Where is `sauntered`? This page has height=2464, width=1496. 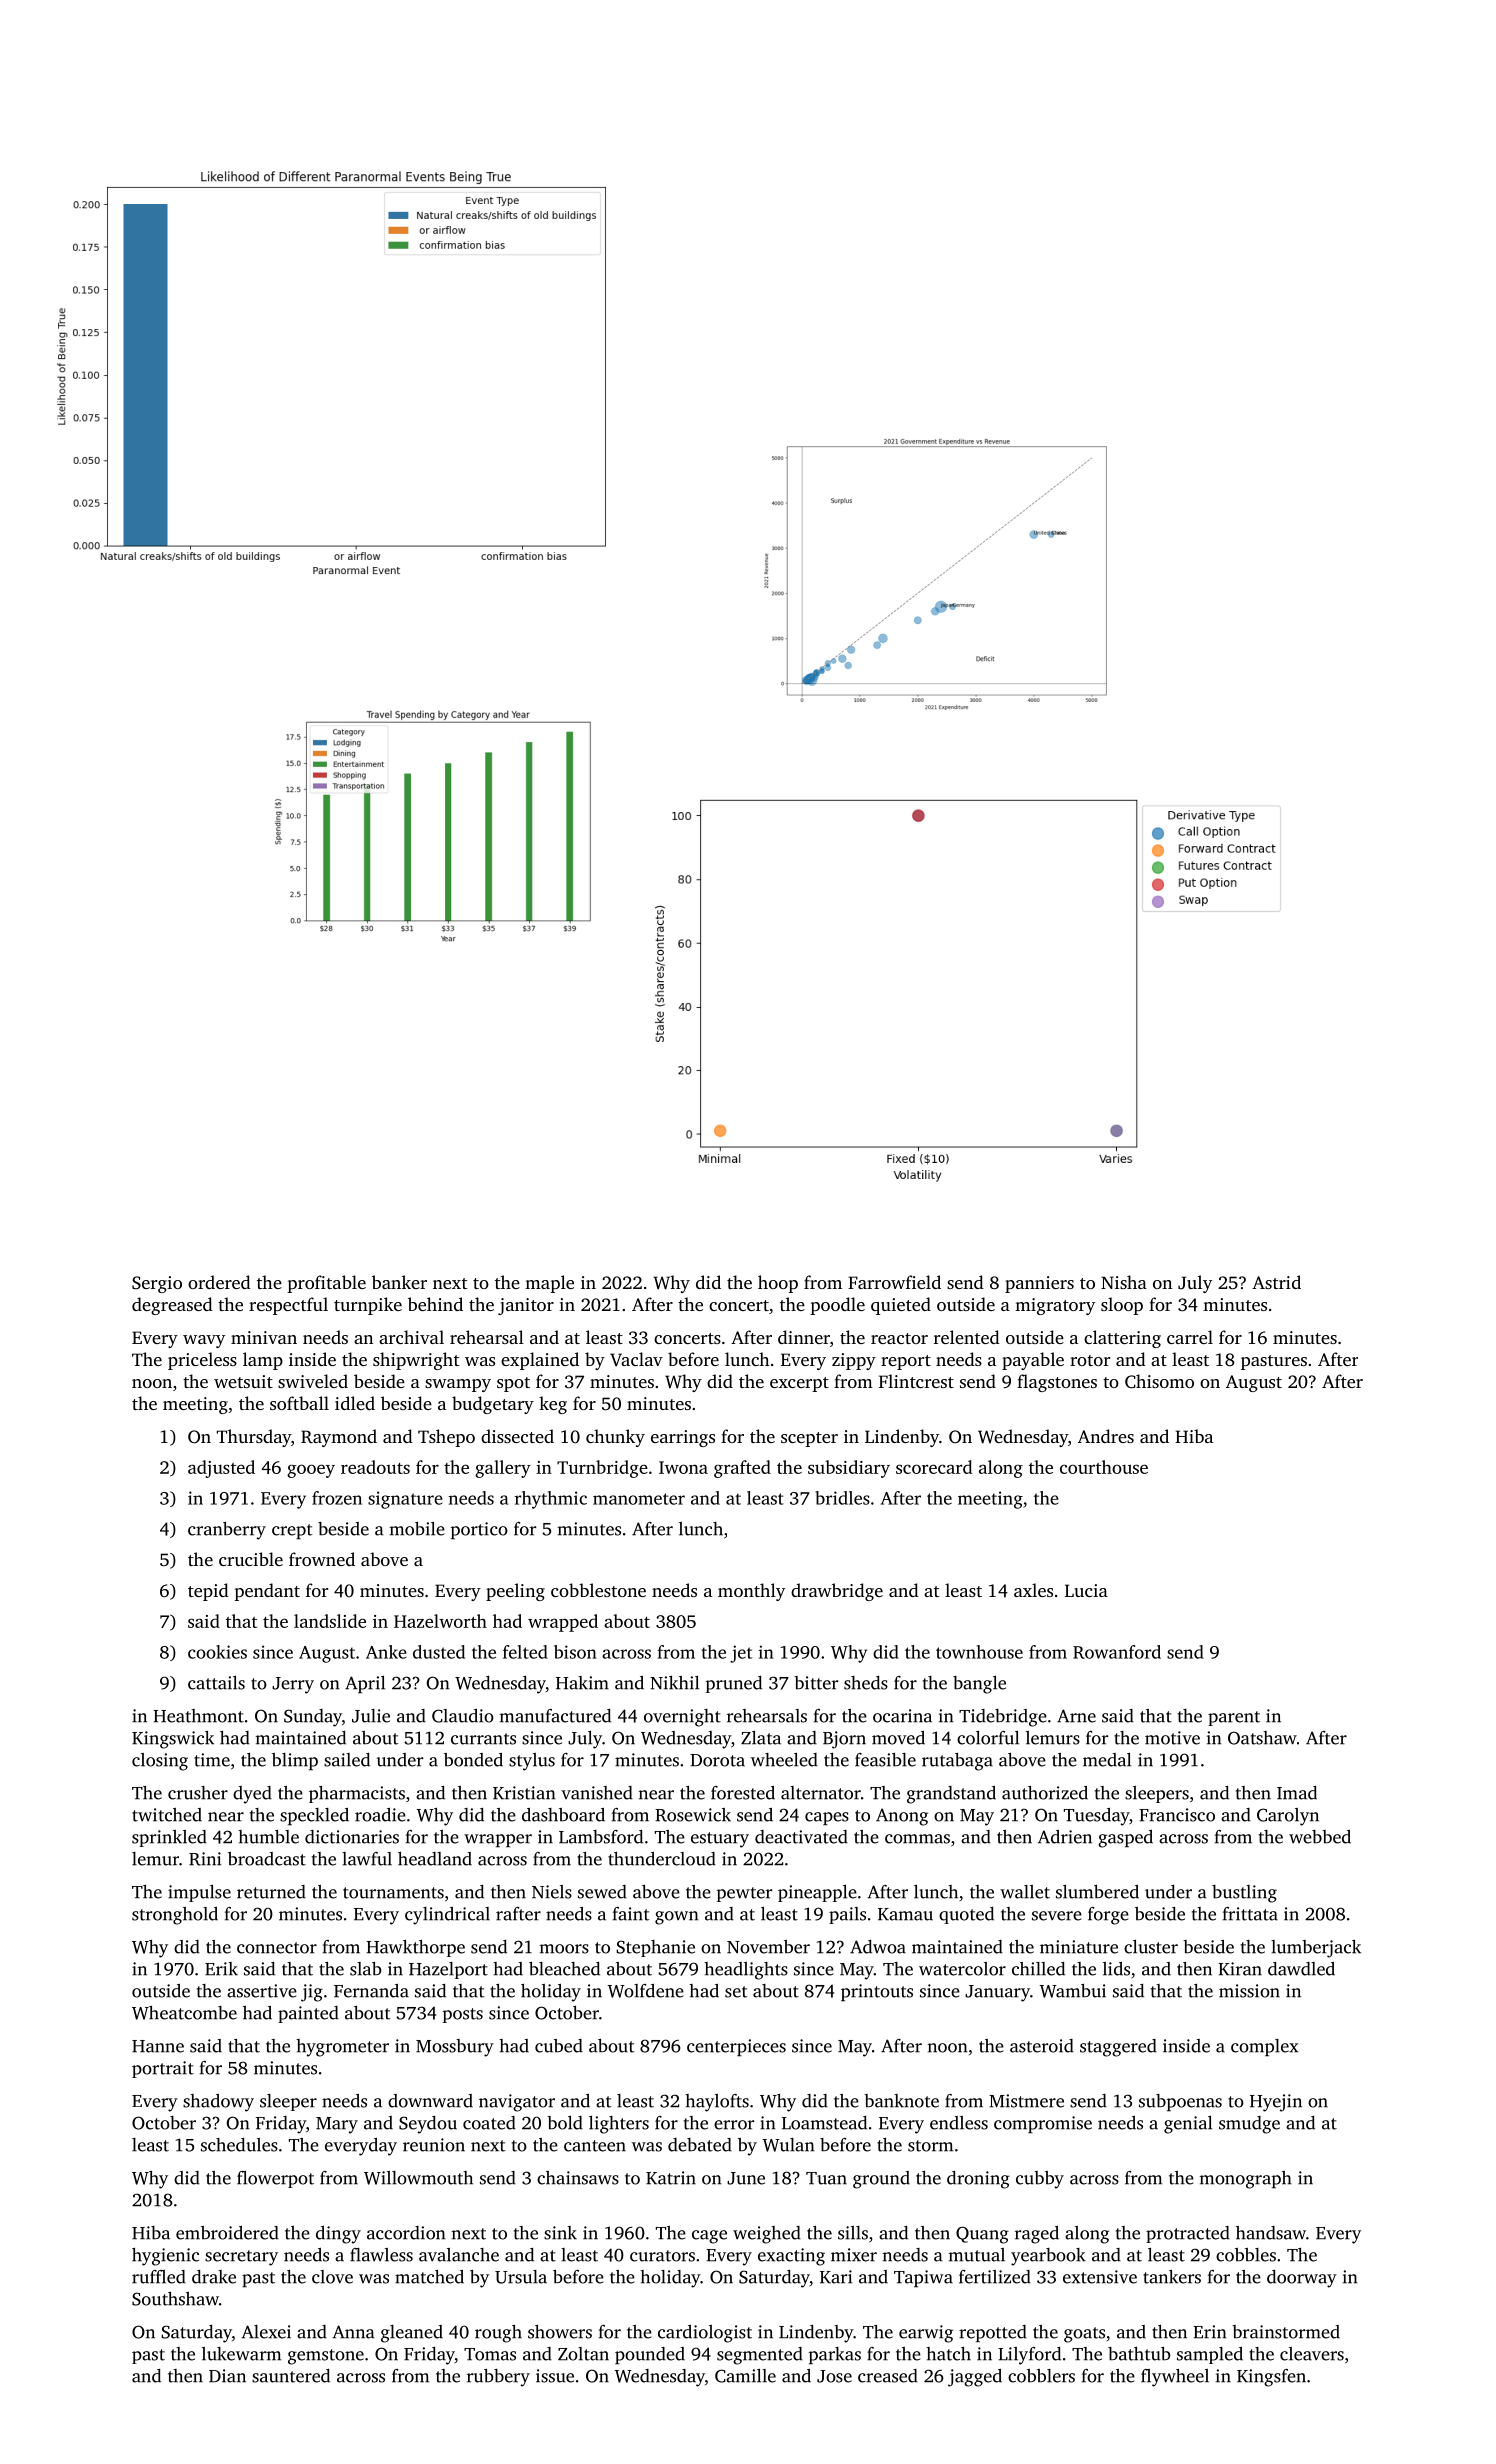 sauntered is located at coordinates (291, 2376).
